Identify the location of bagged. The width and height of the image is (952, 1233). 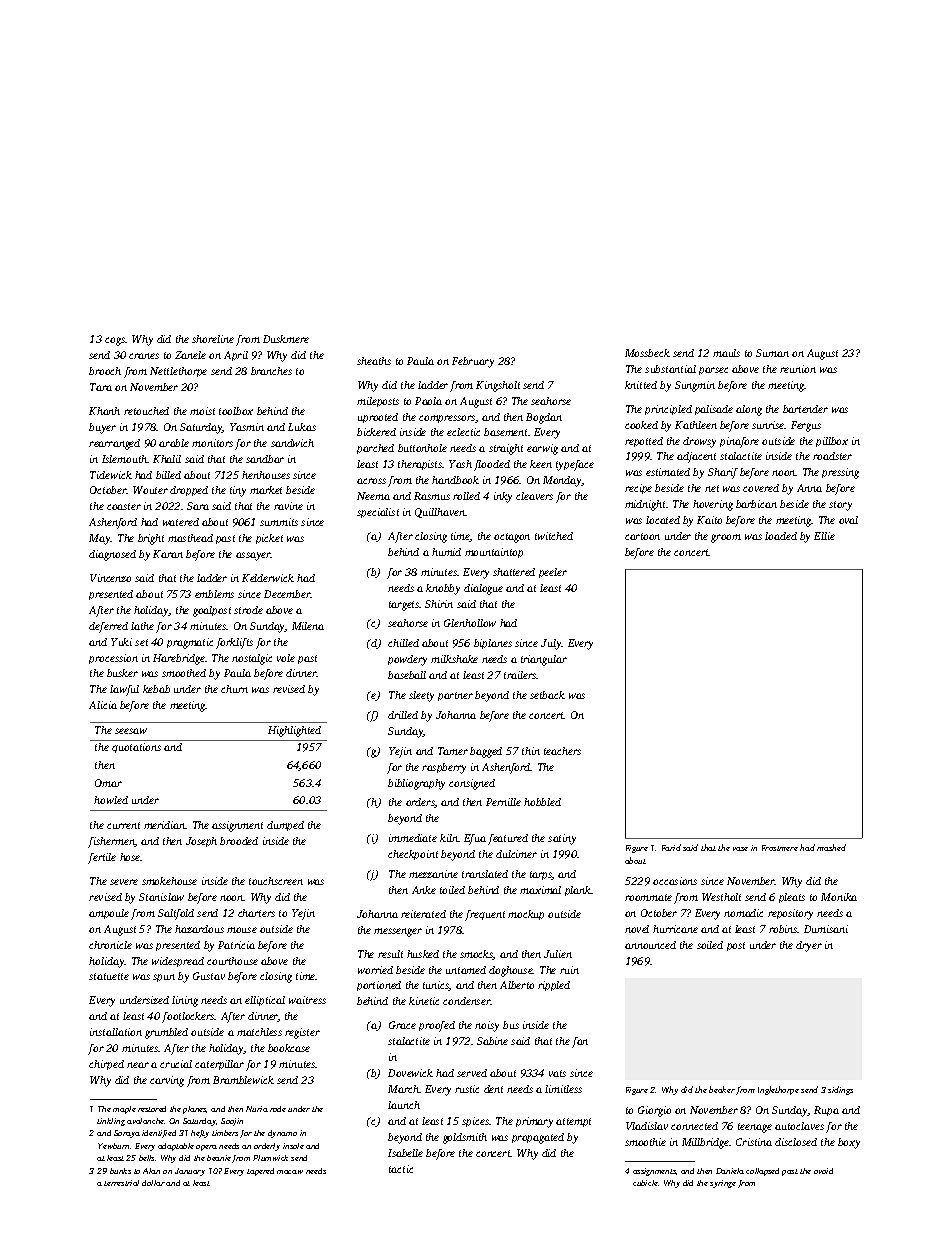
(486, 752).
